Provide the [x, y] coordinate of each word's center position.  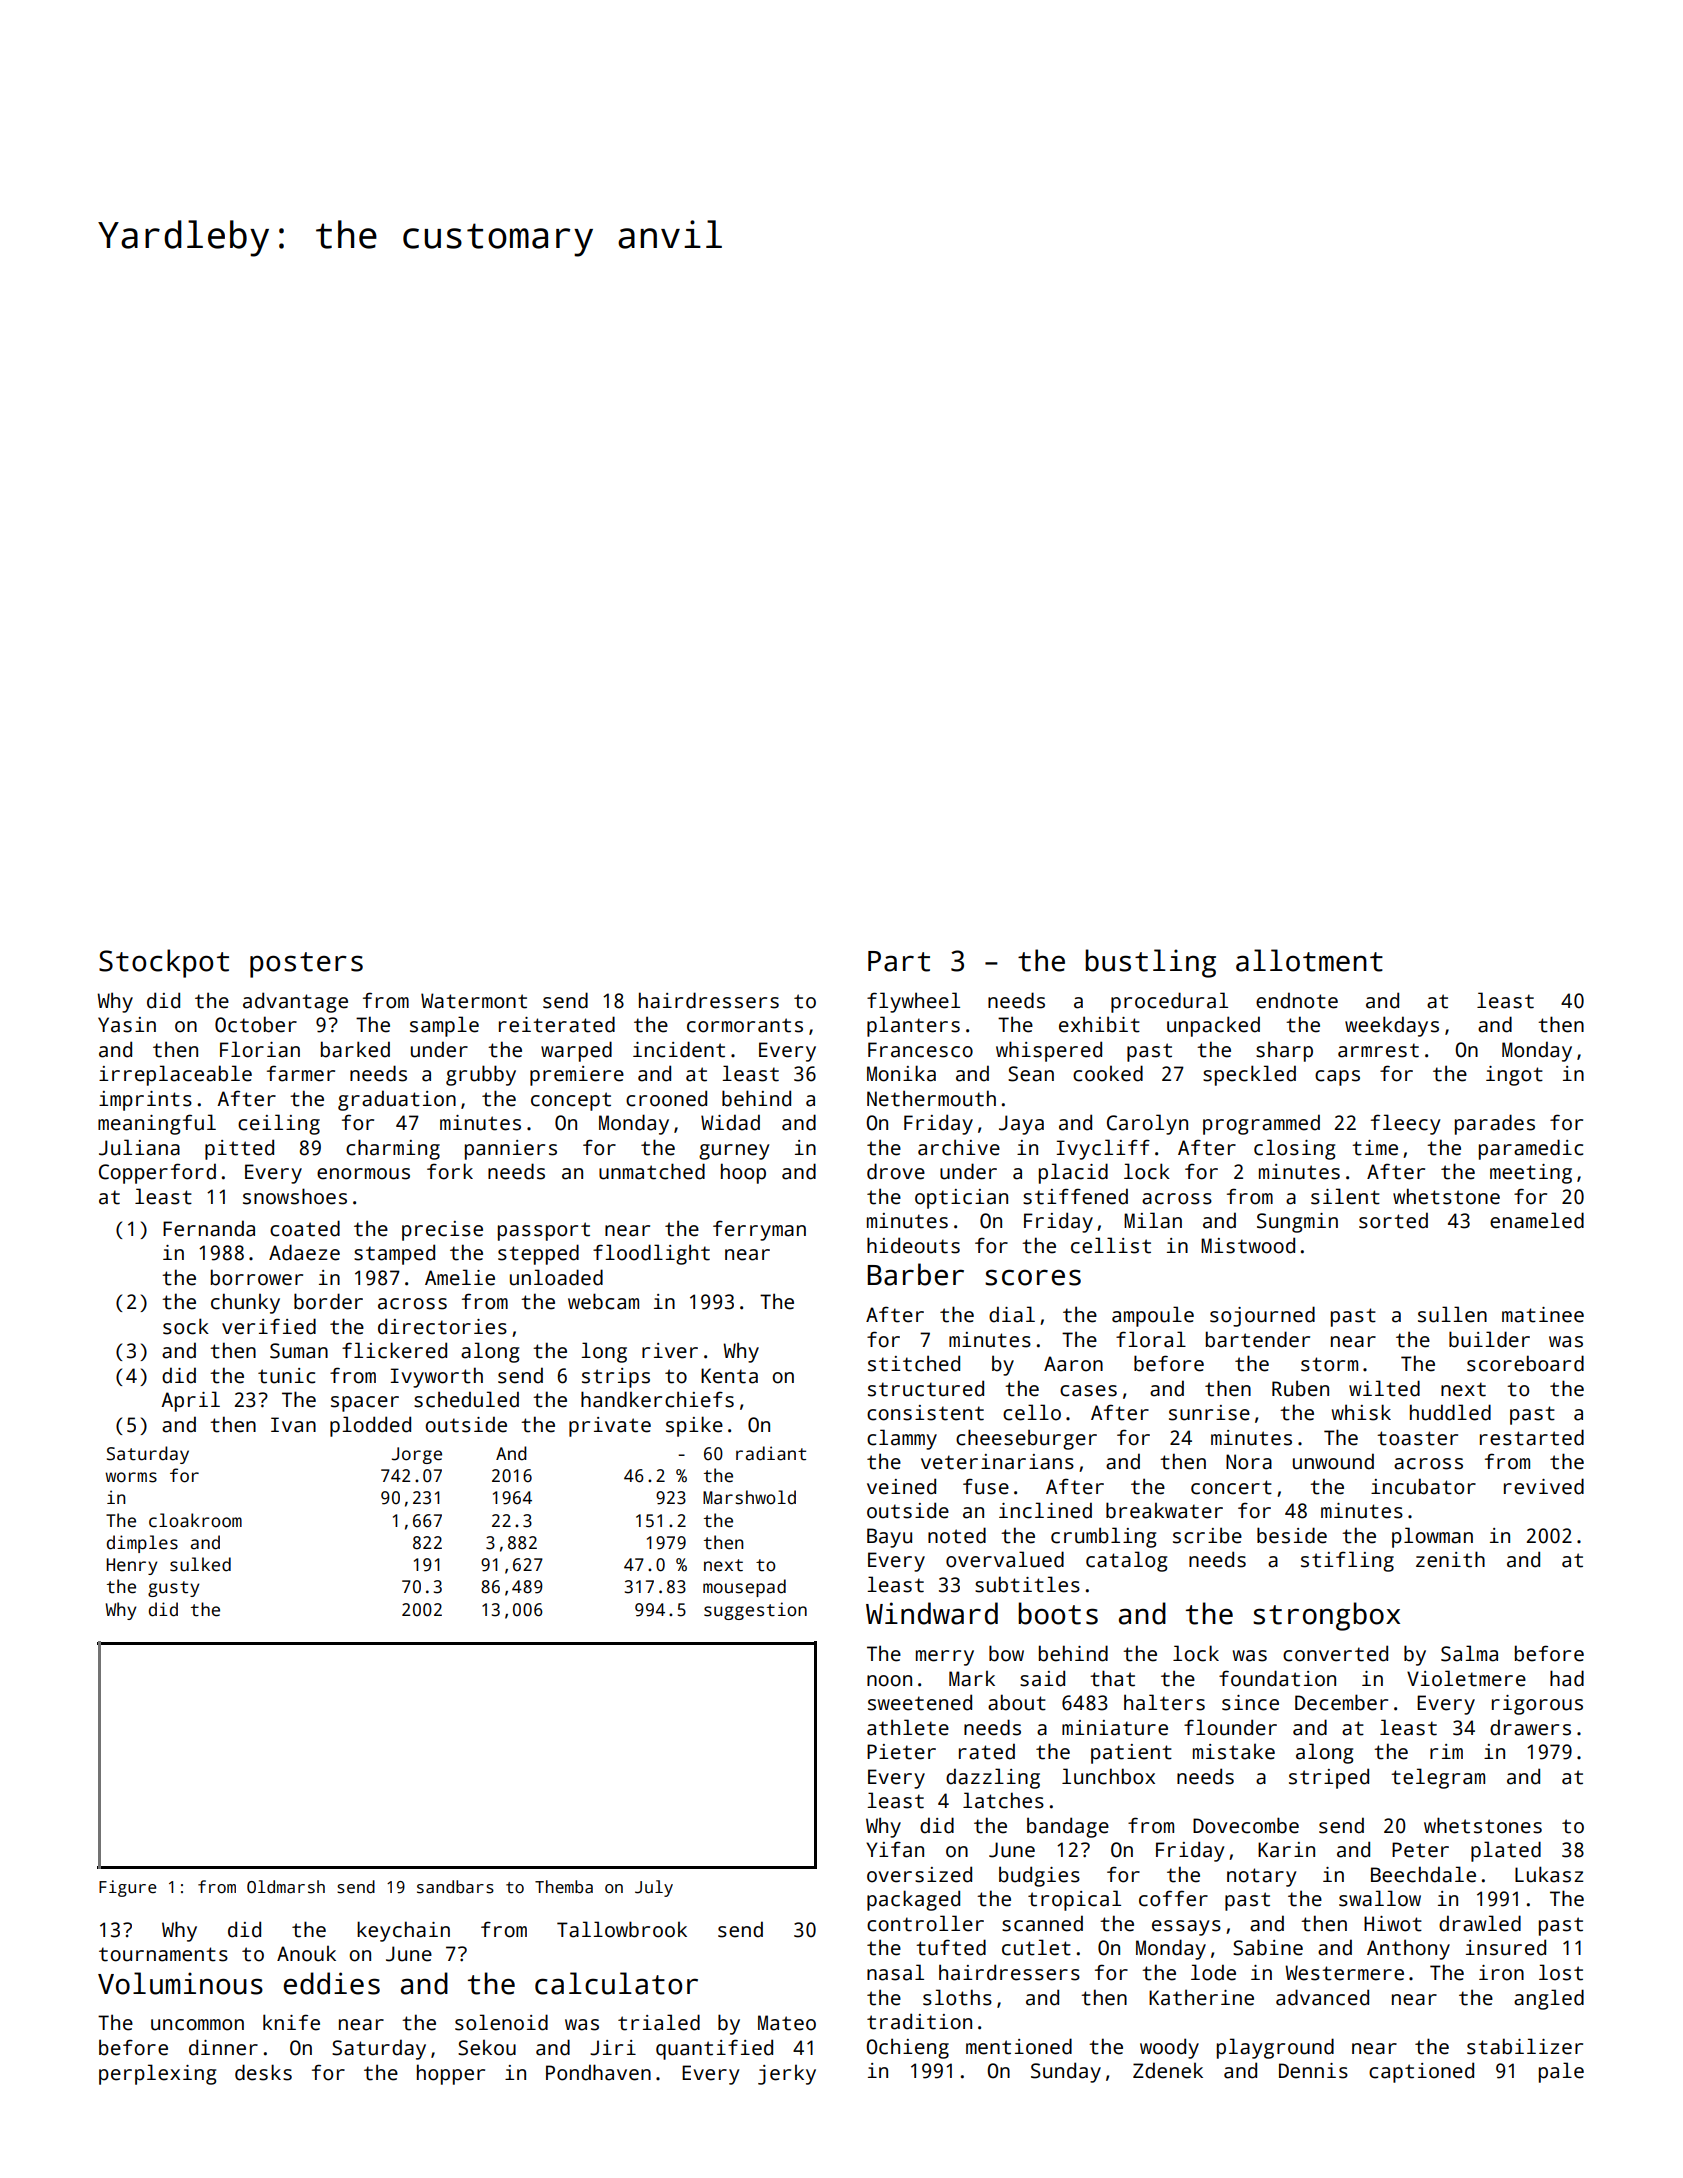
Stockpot [164, 963]
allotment [1309, 960]
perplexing [157, 2074]
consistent [925, 1413]
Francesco [920, 1050]
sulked [200, 1564]
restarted [1532, 1437]
